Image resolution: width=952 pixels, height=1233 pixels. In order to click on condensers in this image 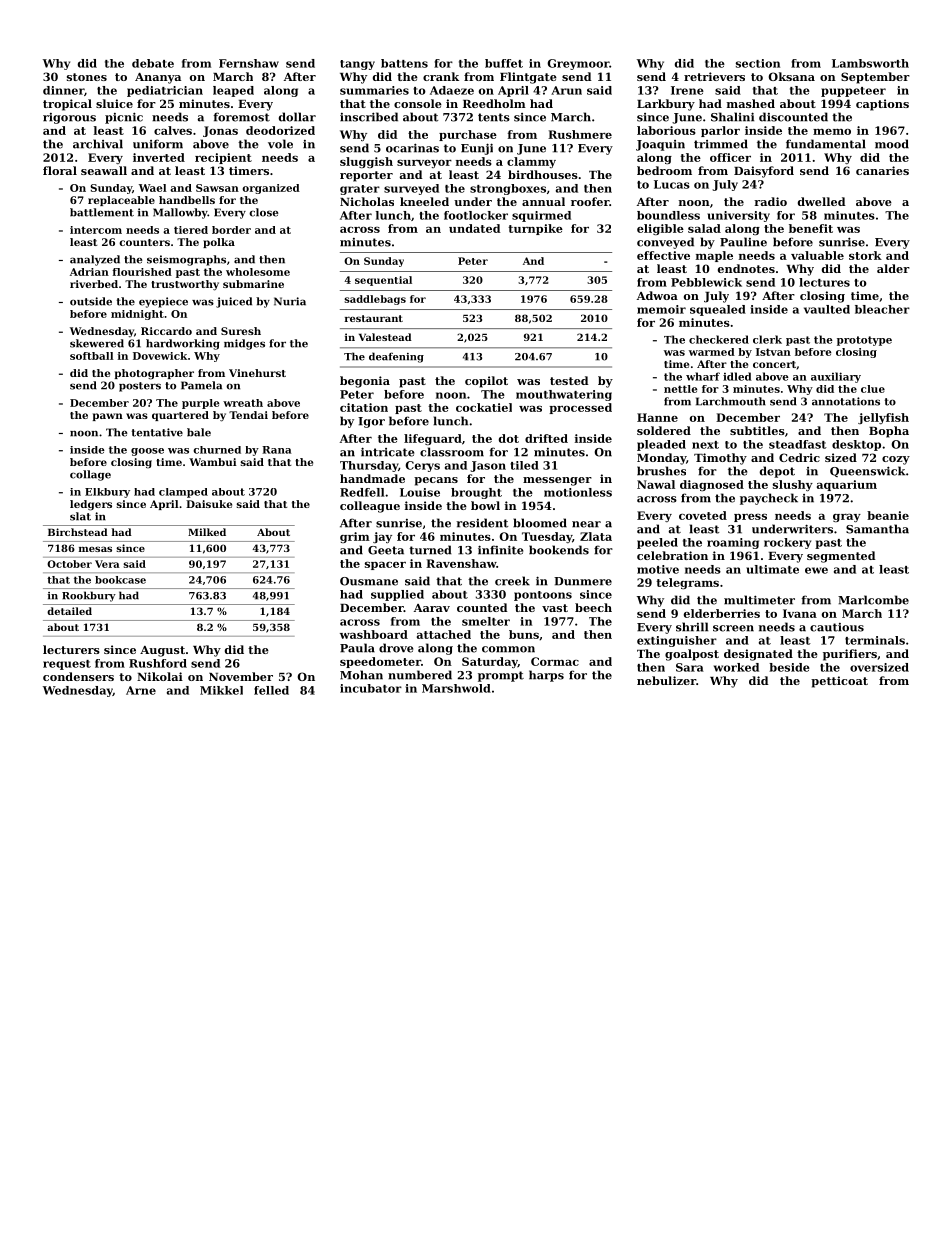, I will do `click(78, 676)`.
